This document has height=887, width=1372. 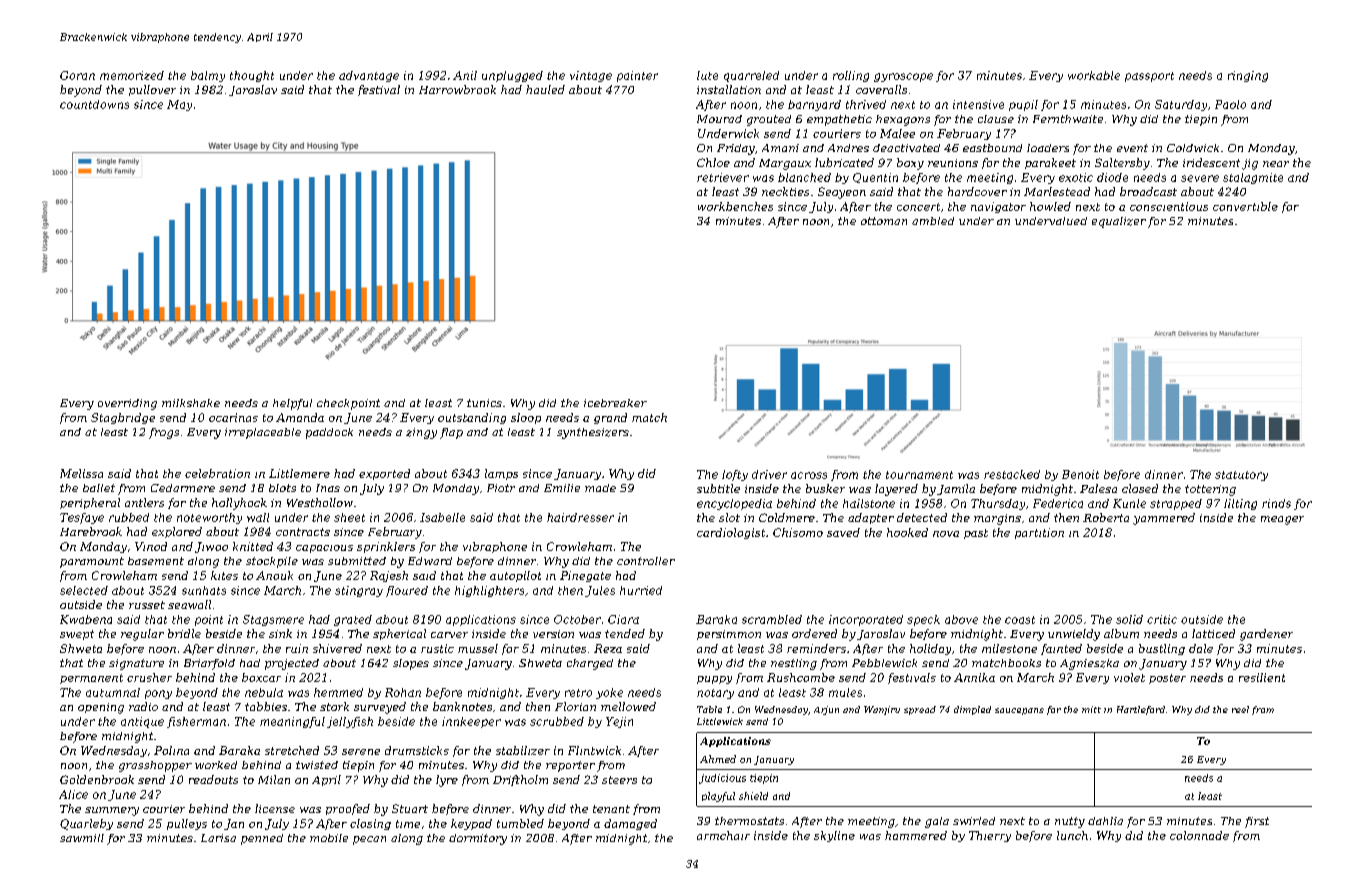 What do you see at coordinates (615, 403) in the document?
I see `icebreaker` at bounding box center [615, 403].
